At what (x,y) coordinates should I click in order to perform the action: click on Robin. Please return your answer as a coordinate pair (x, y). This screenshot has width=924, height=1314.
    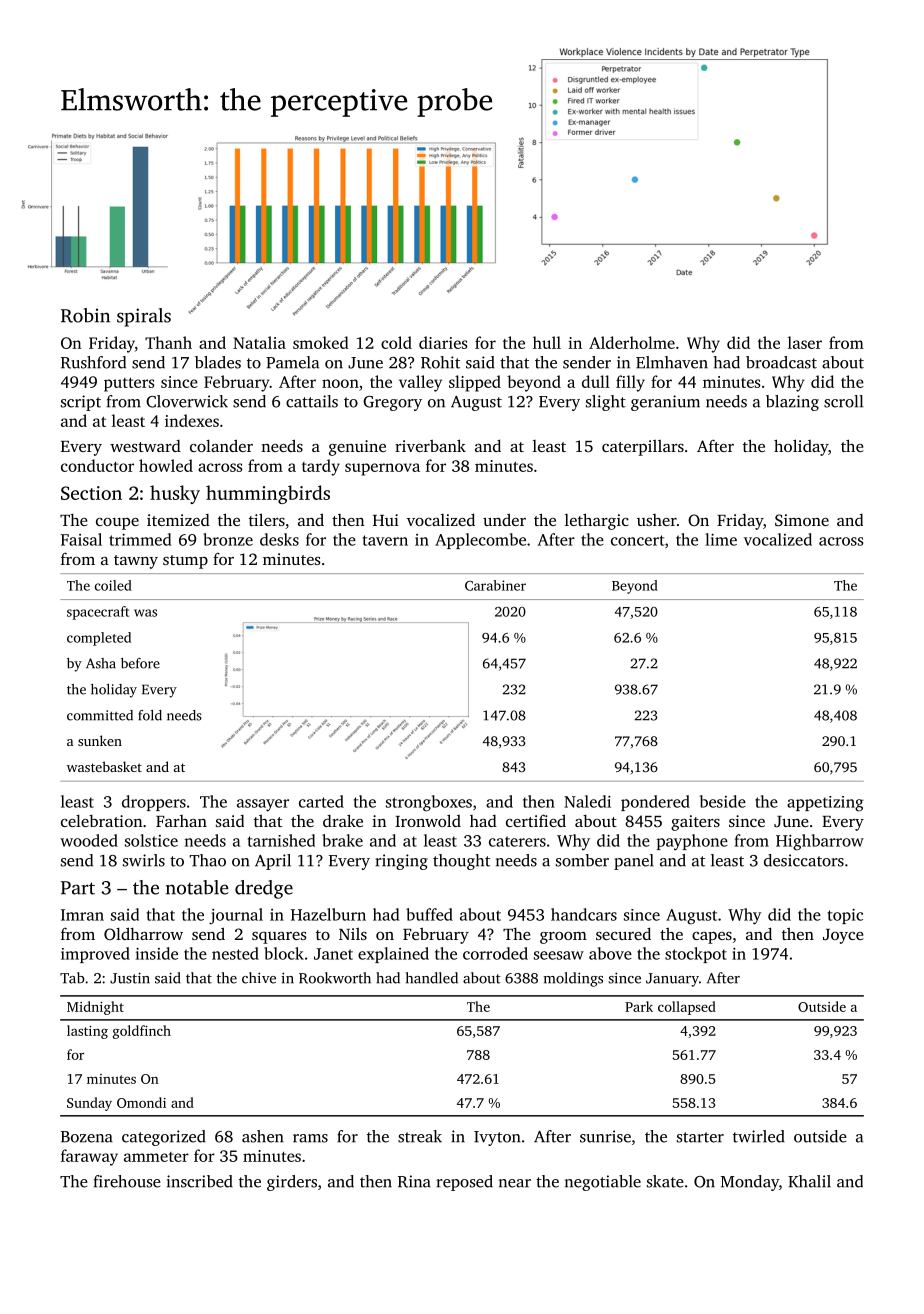
    Looking at the image, I should click on (85, 315).
